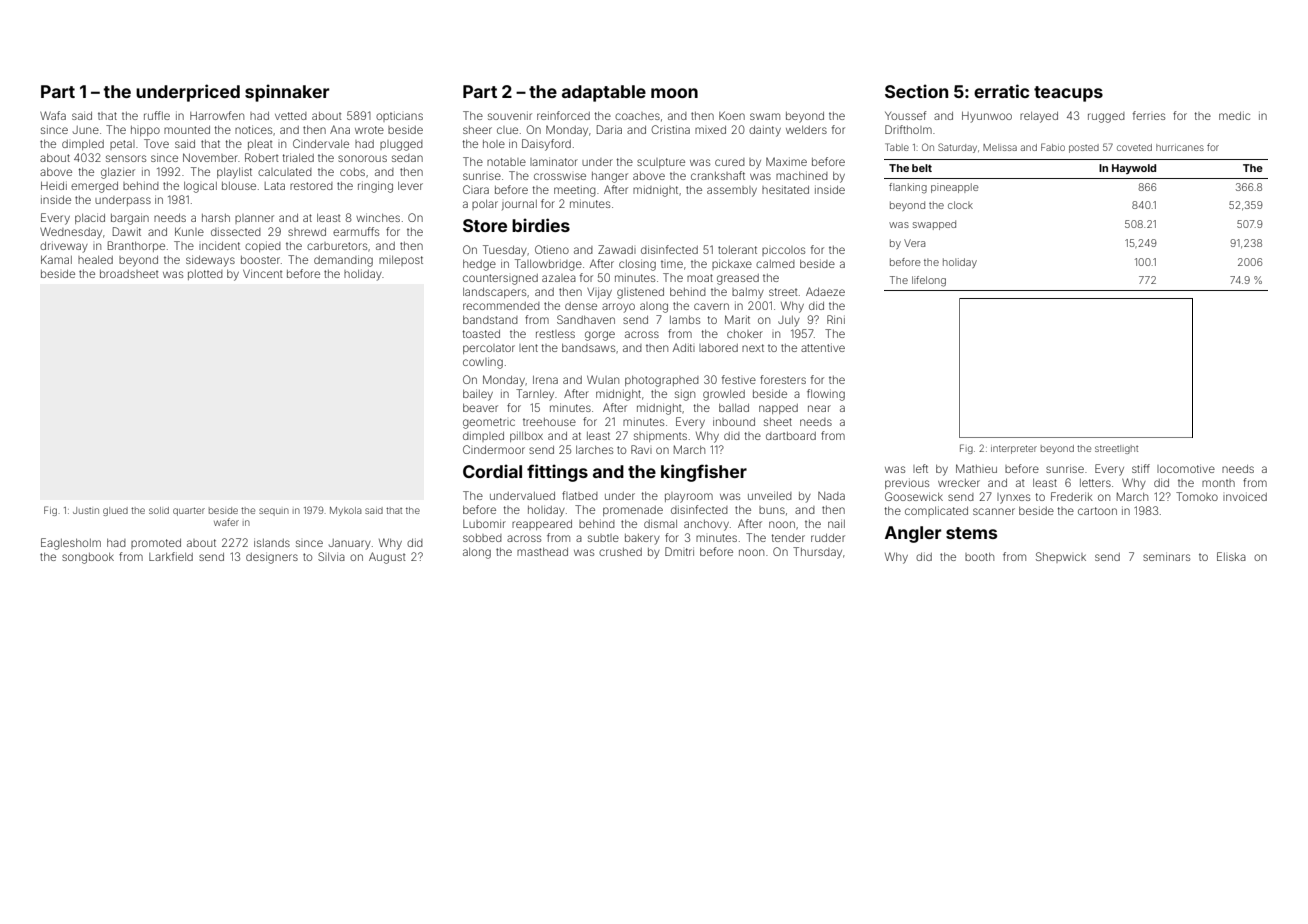 This screenshot has width=1308, height=924. I want to click on coveted, so click(1134, 147).
